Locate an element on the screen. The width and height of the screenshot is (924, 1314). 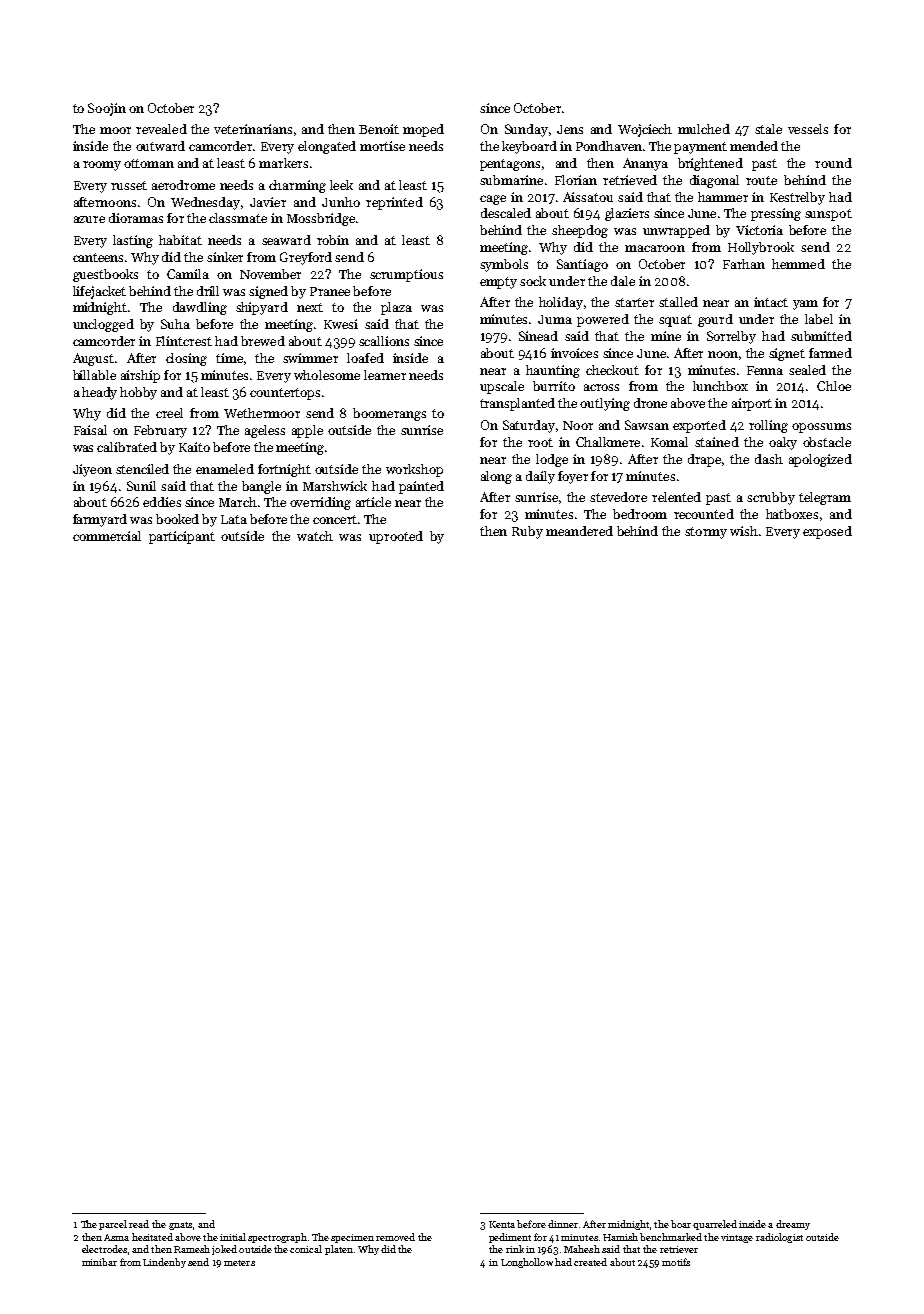
unwrapped is located at coordinates (676, 231).
